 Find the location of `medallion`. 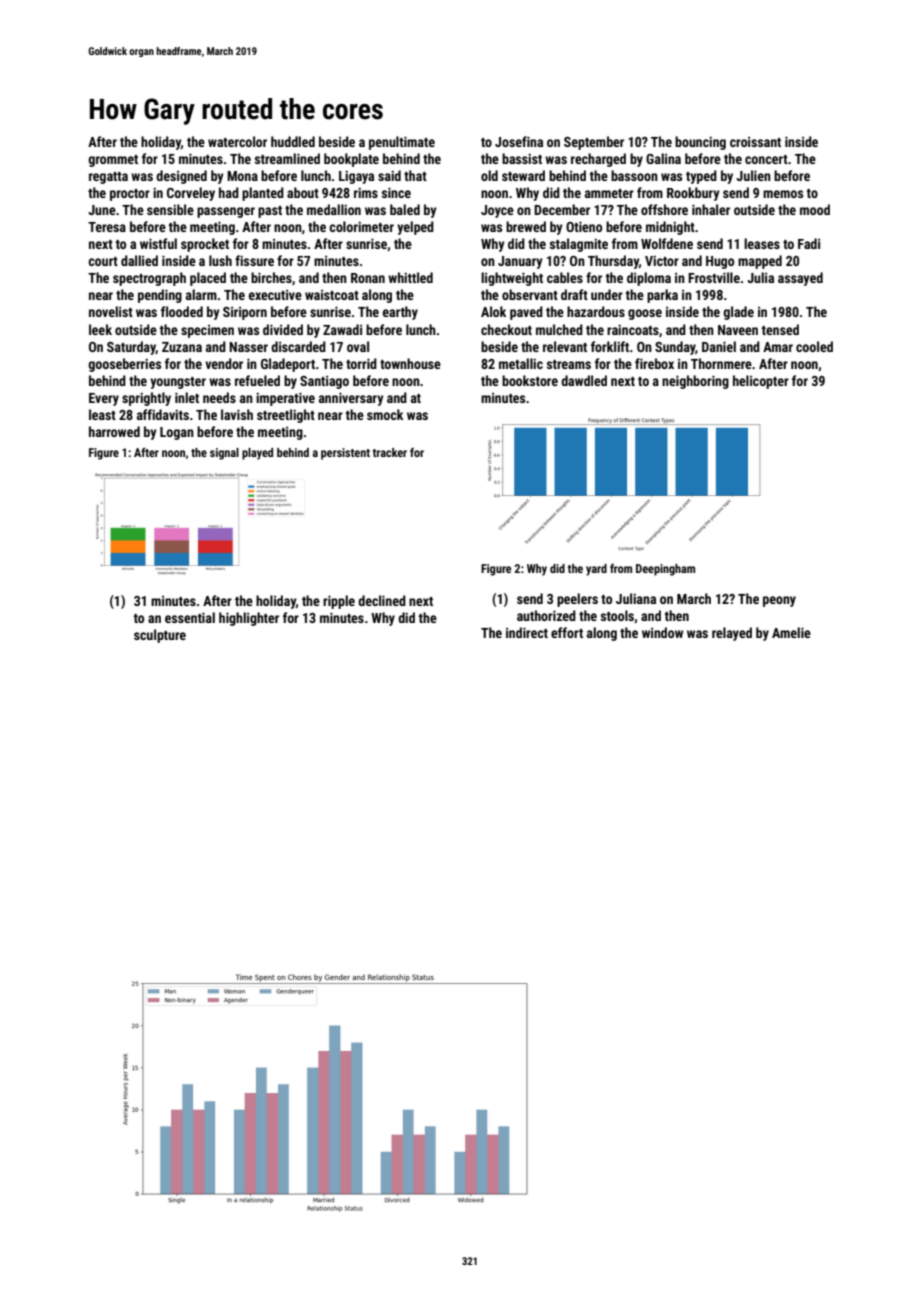

medallion is located at coordinates (334, 209).
